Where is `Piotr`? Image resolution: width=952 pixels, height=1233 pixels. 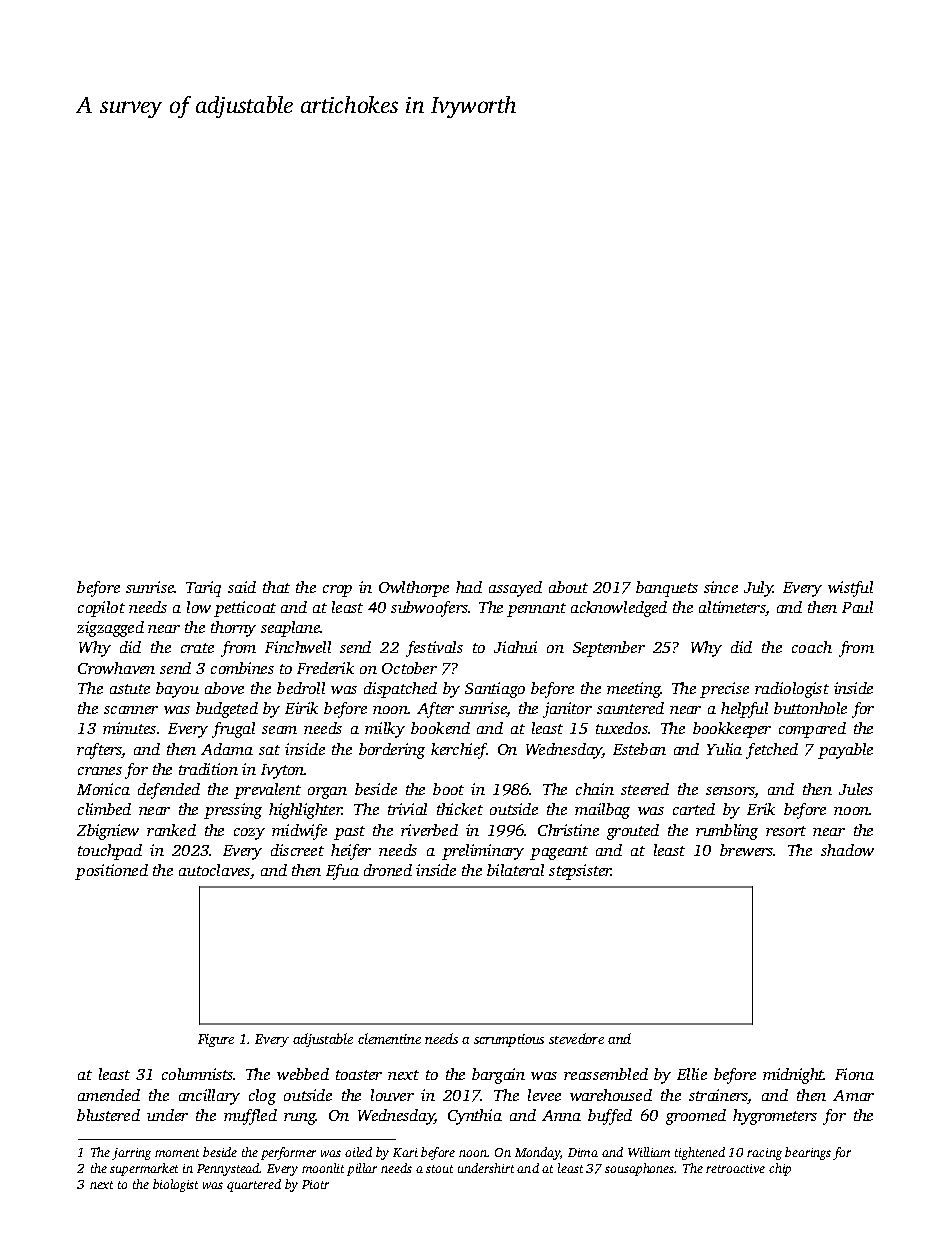 Piotr is located at coordinates (315, 1184).
